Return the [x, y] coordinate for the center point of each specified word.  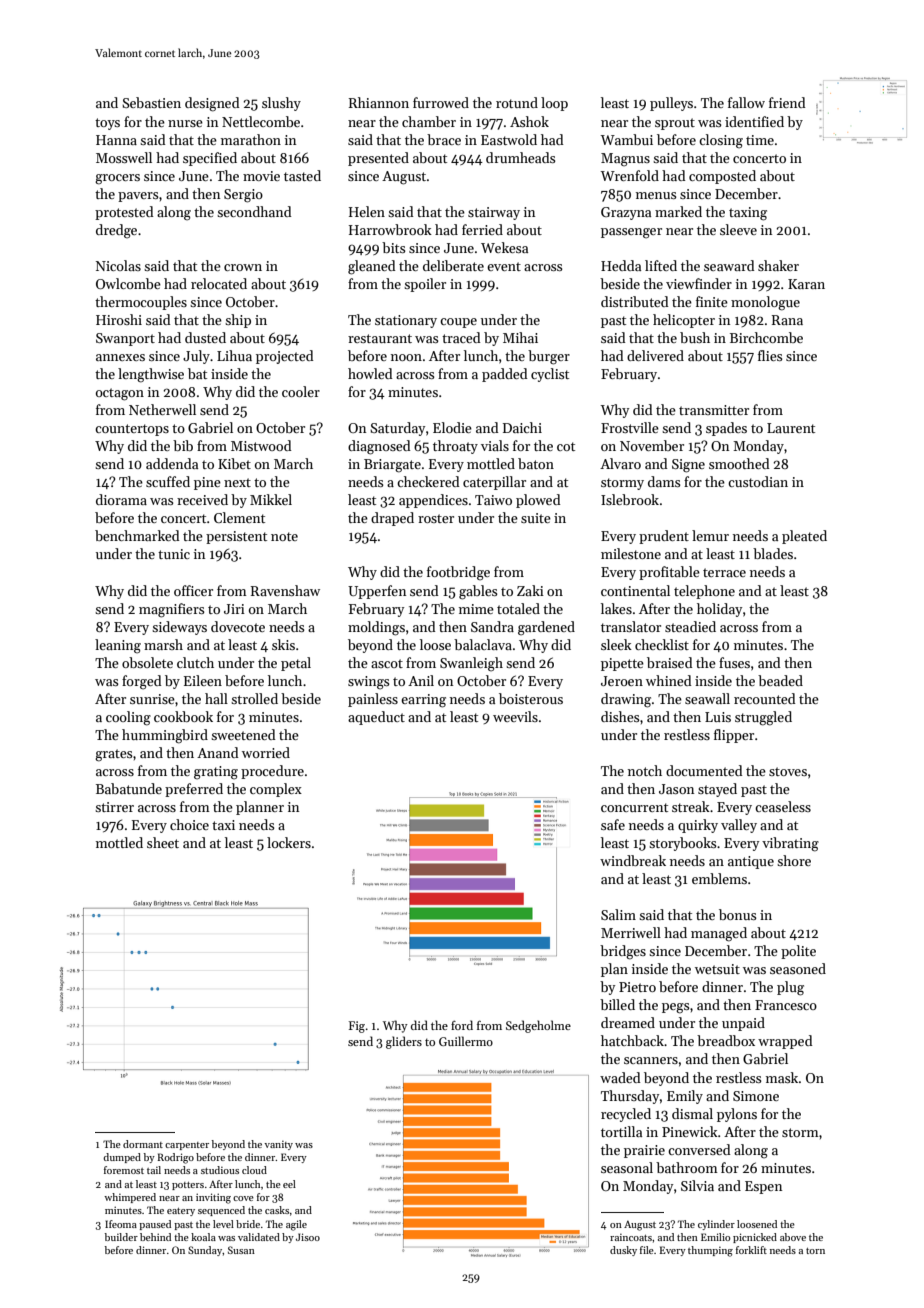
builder [121, 1237]
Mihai [520, 337]
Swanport [125, 339]
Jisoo [308, 1237]
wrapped [785, 1042]
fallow [746, 102]
